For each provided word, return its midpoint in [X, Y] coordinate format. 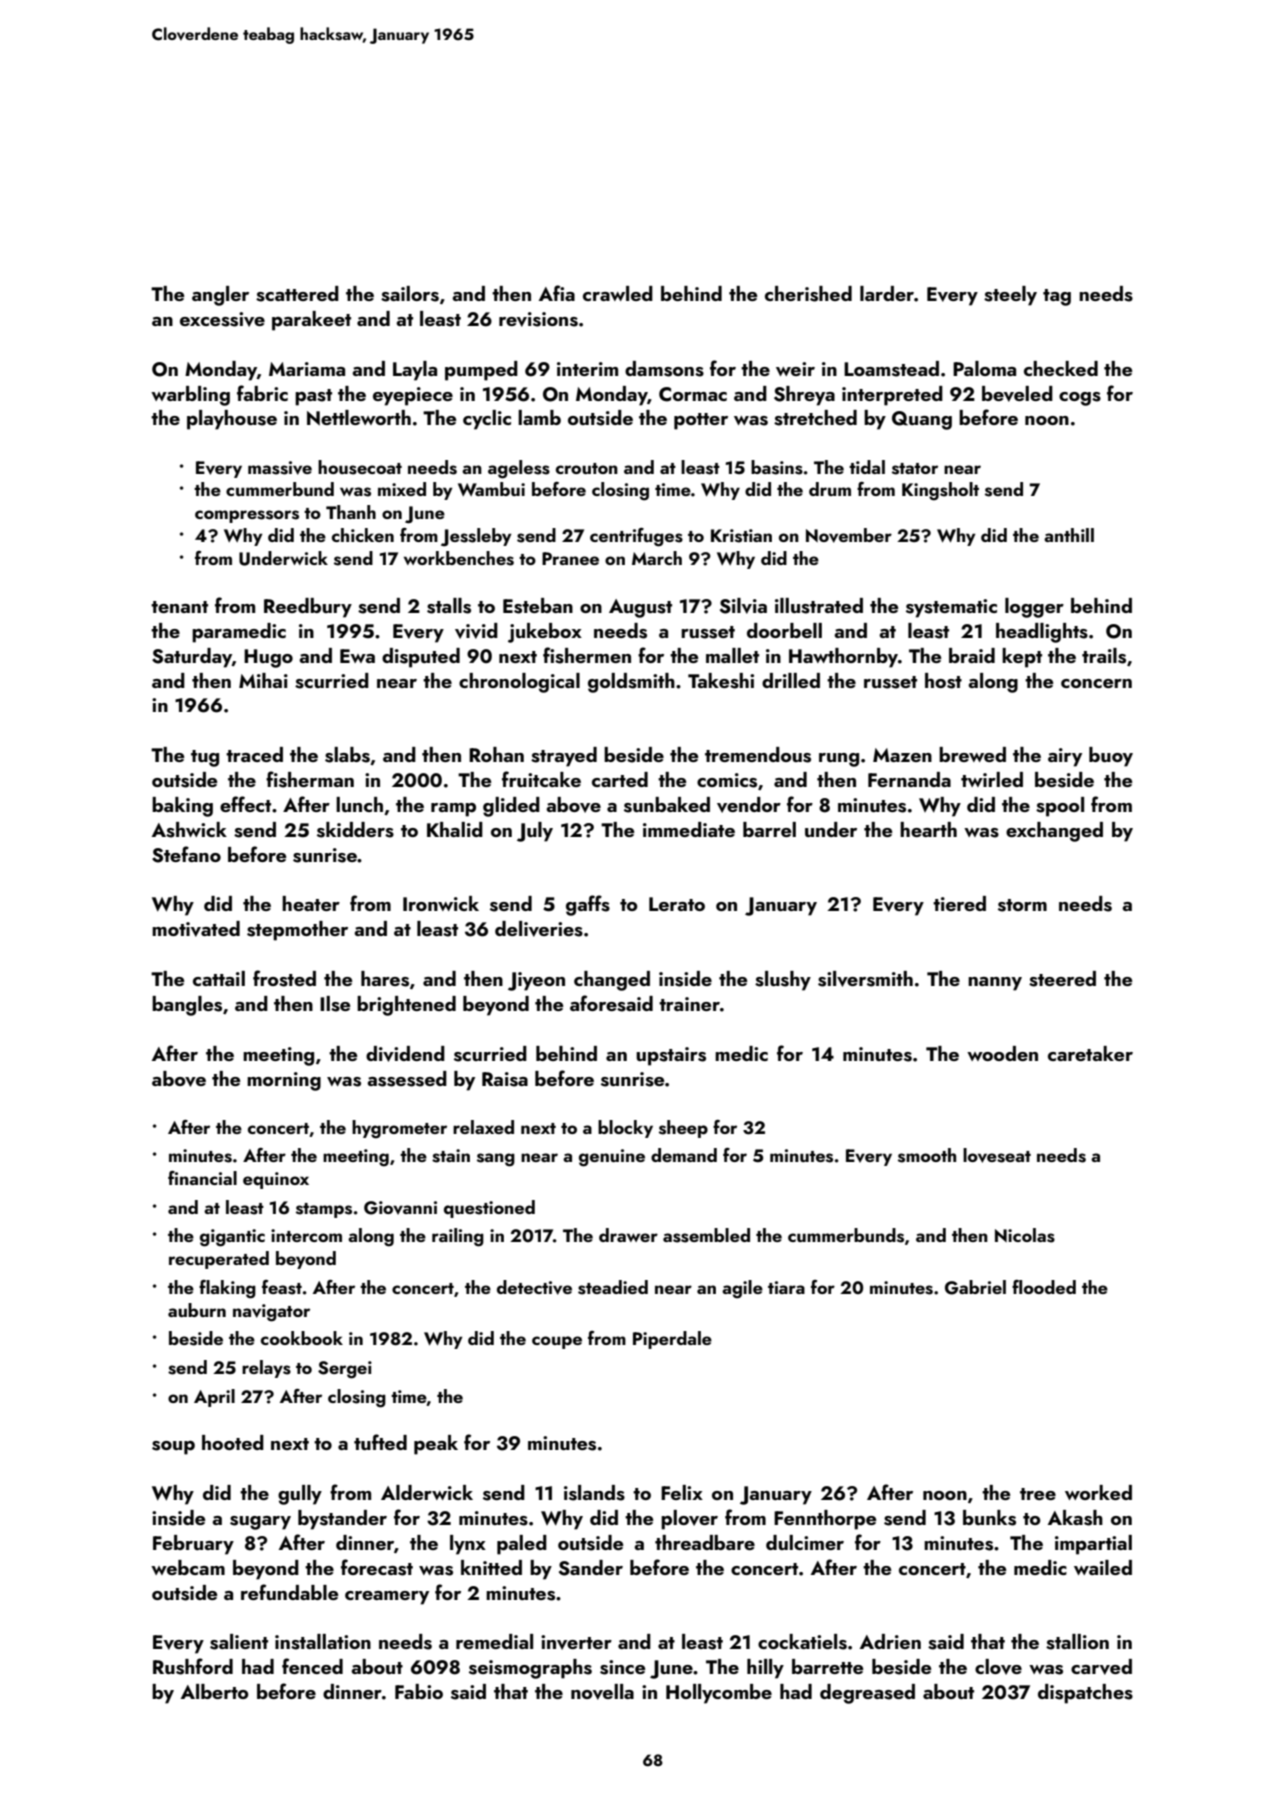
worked [1098, 1492]
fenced [312, 1666]
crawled [618, 293]
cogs [1080, 399]
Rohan [496, 754]
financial [202, 1178]
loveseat [997, 1155]
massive [280, 468]
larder [887, 293]
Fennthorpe [825, 1520]
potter [701, 421]
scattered [297, 294]
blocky [625, 1129]
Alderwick [427, 1492]
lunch [359, 804]
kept [1022, 658]
